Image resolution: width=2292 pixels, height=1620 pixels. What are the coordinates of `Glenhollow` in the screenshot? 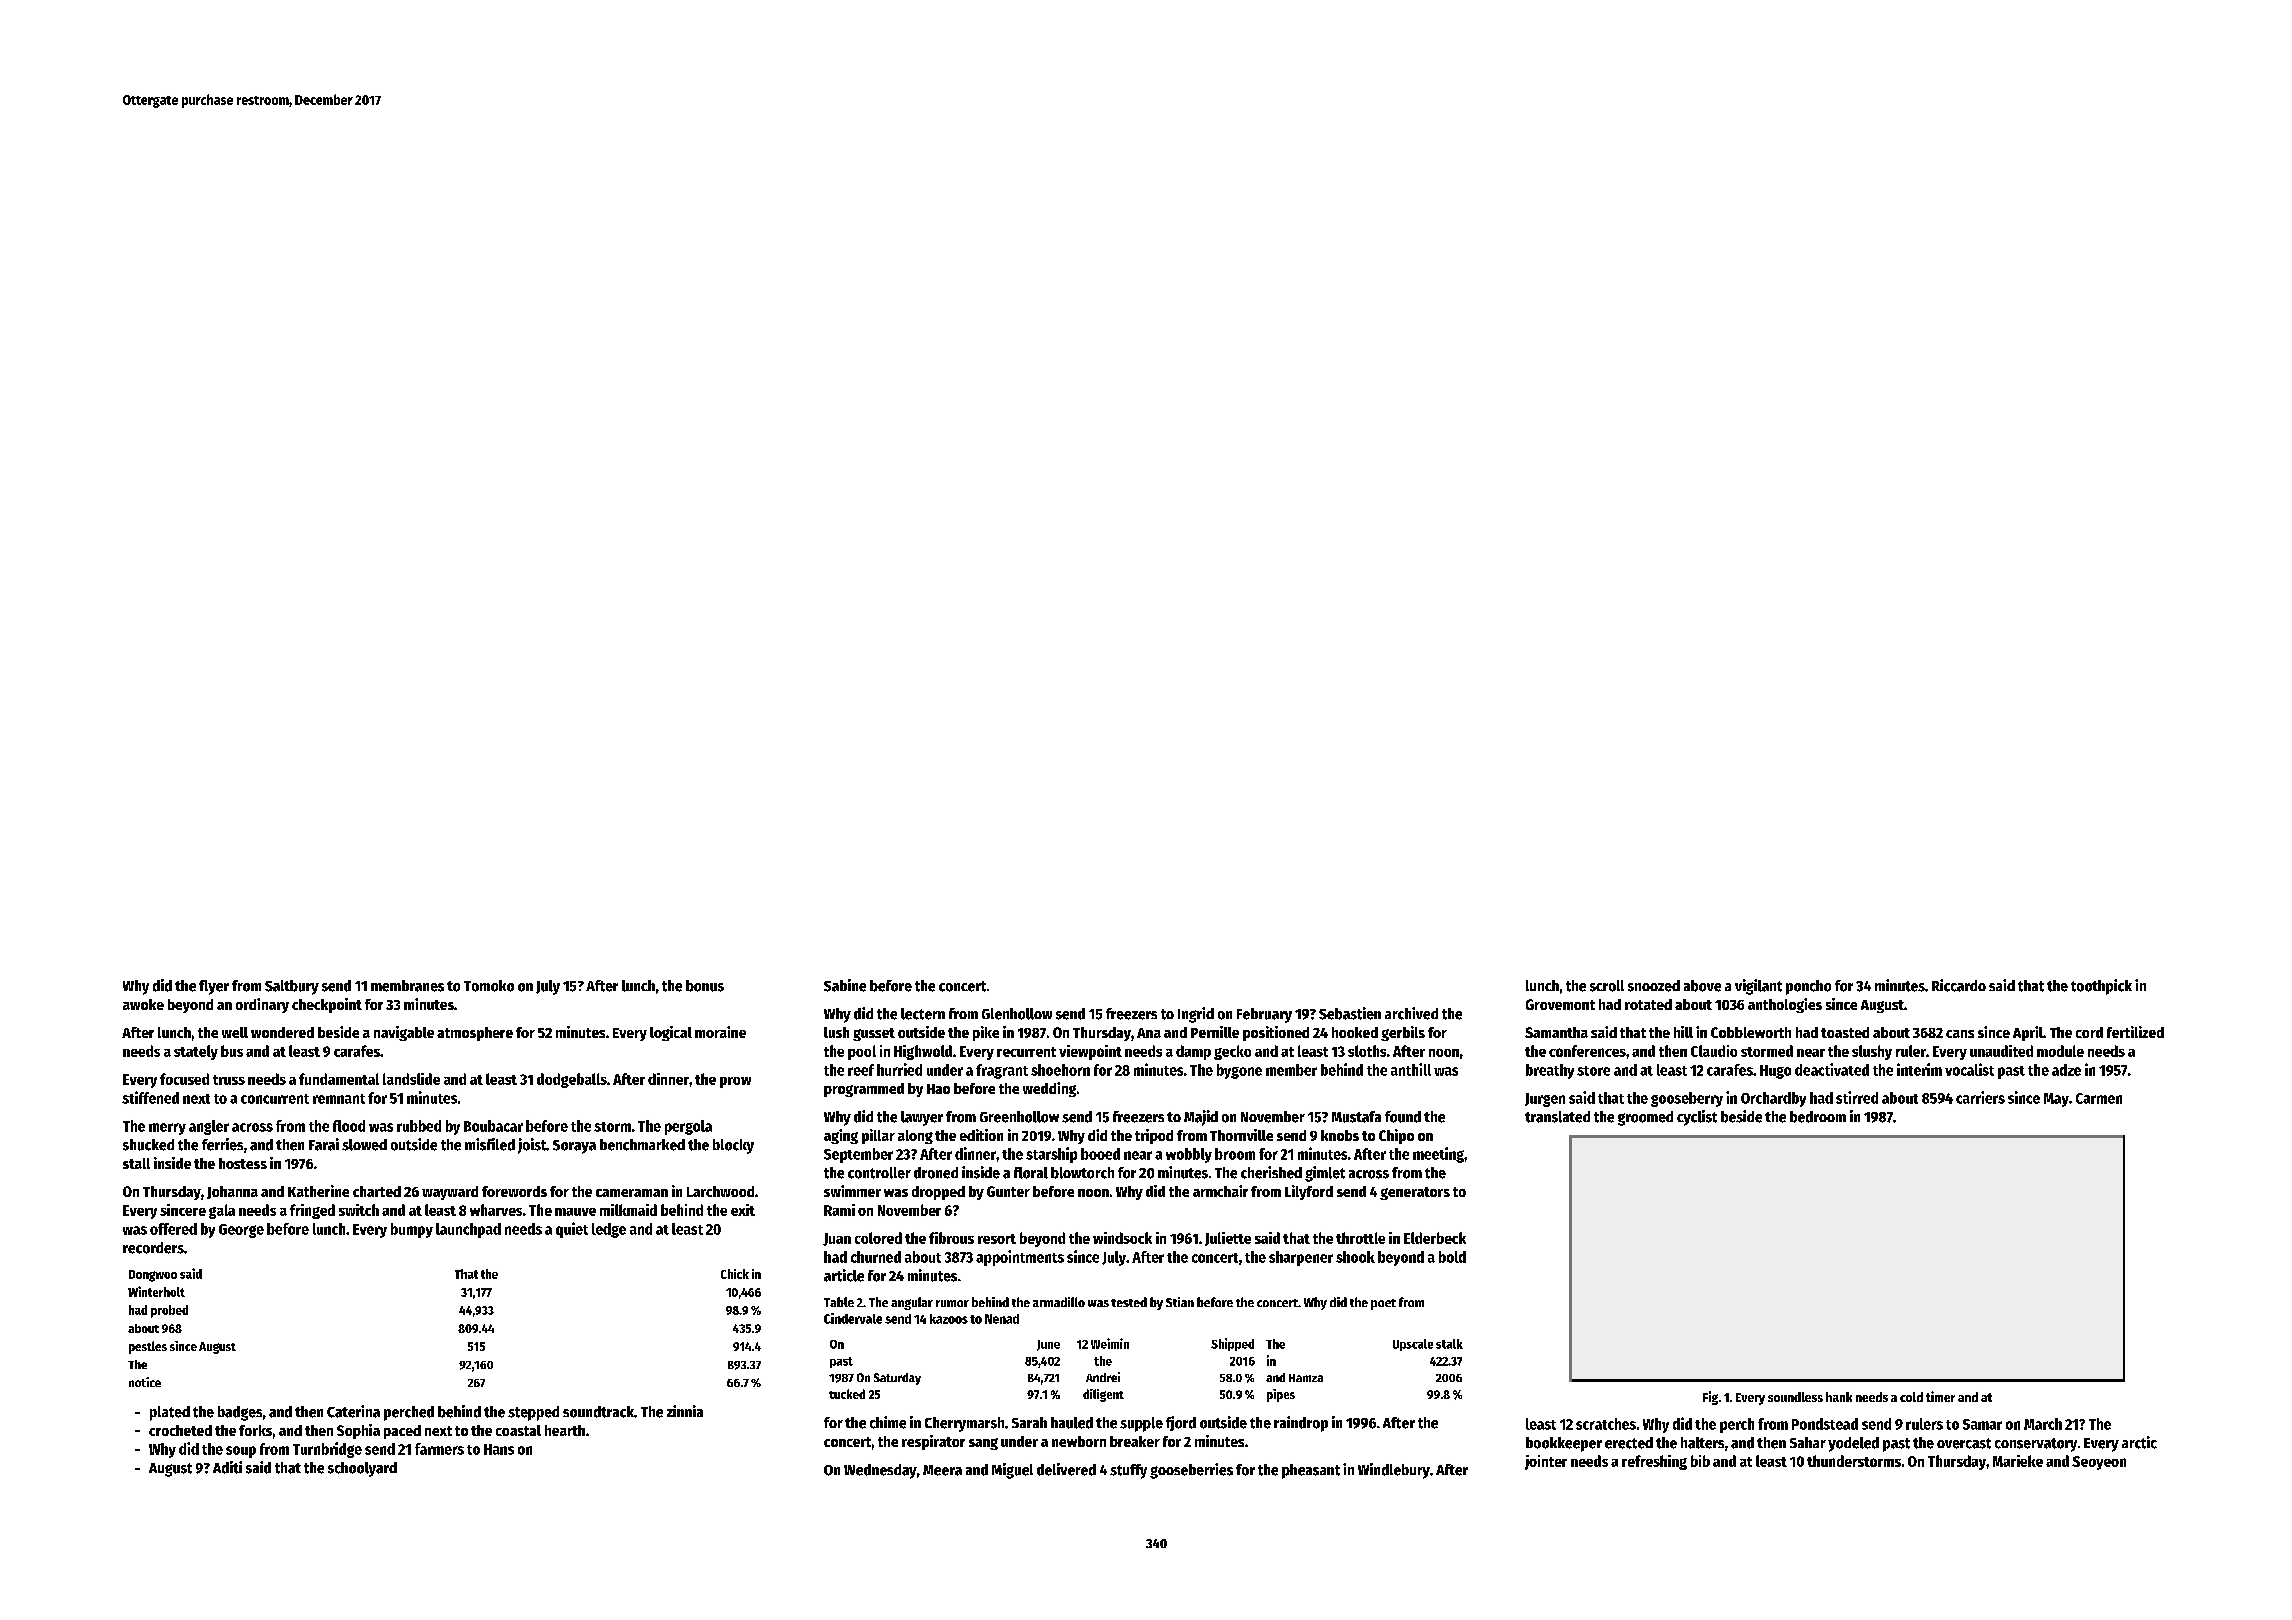 It's located at (1017, 1014).
